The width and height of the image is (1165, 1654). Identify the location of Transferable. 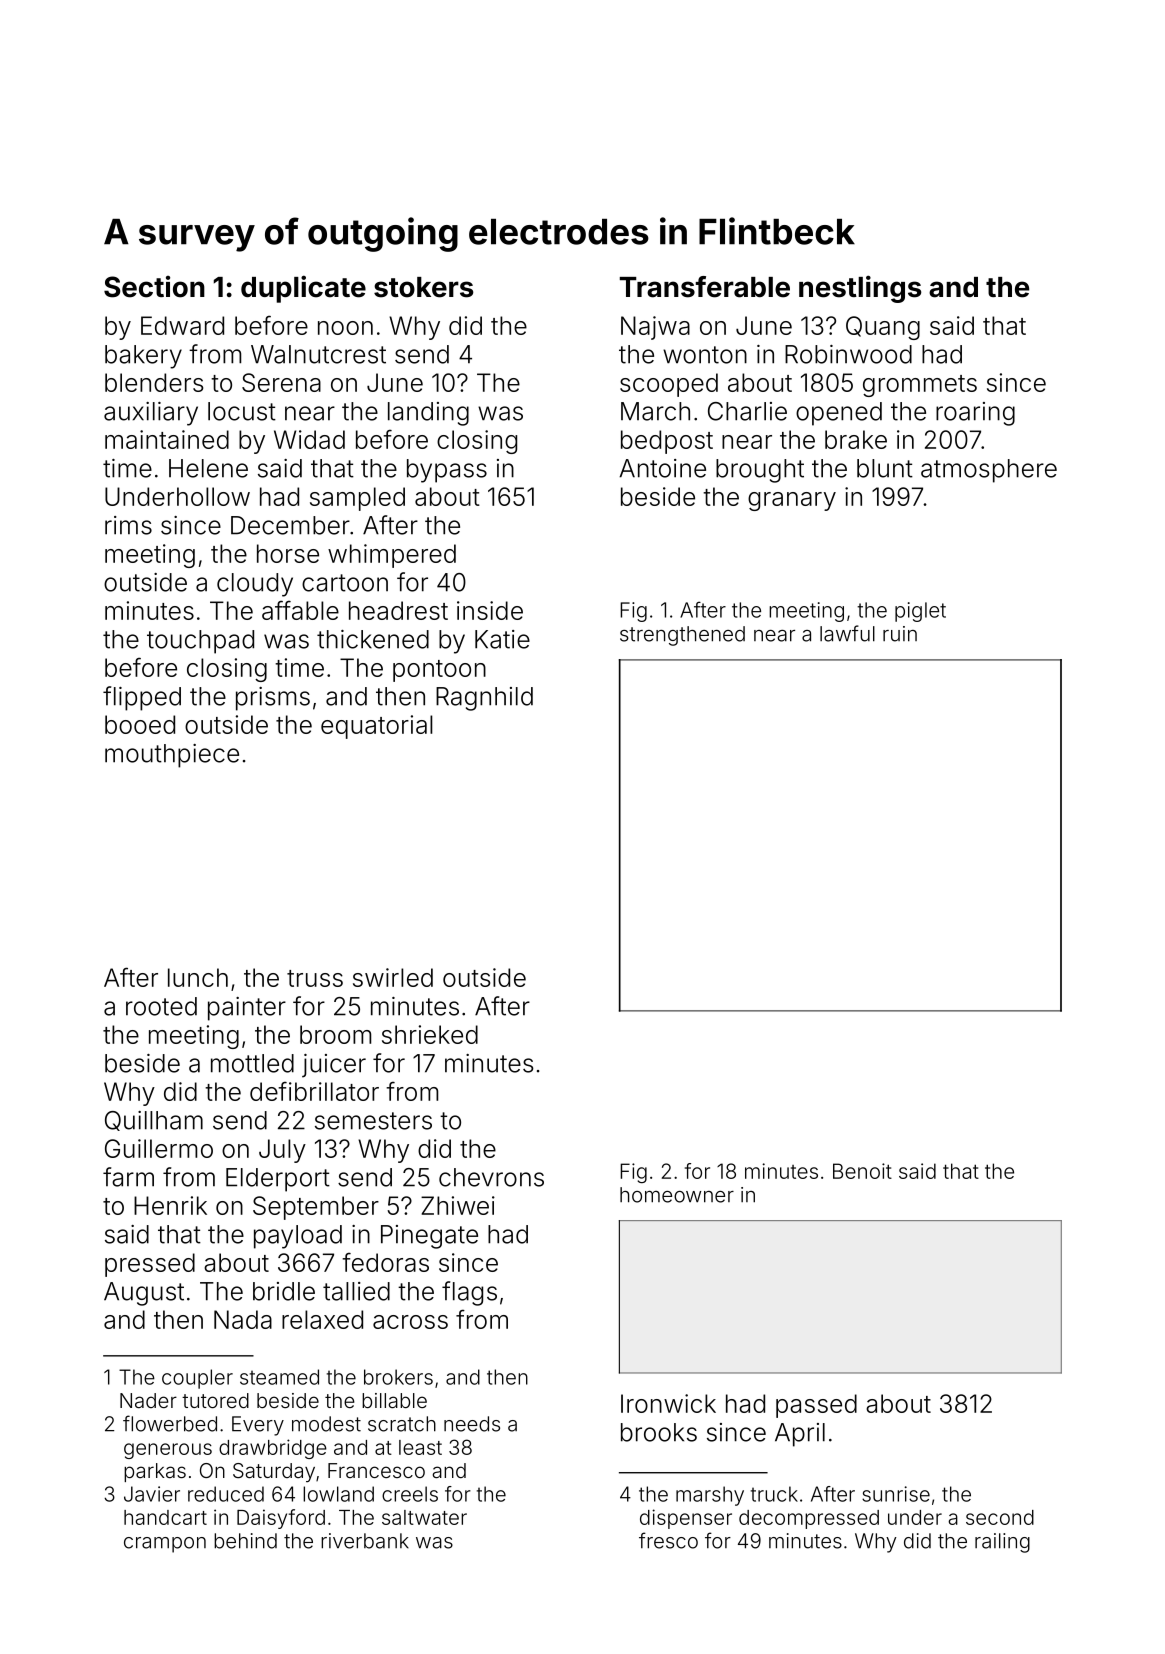
(705, 287).
